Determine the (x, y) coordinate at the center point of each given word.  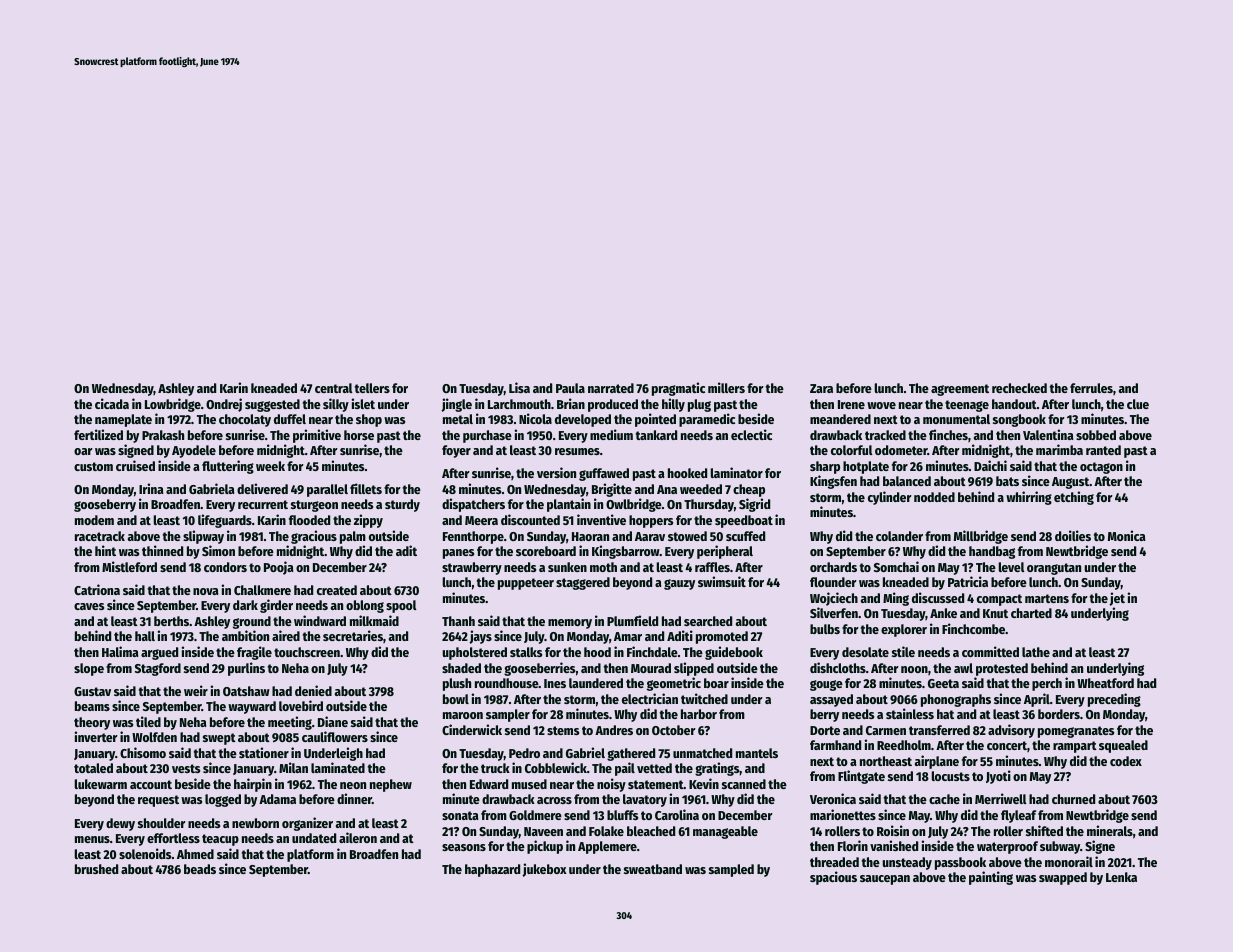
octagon (1101, 468)
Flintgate (861, 777)
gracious (314, 537)
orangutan (1054, 569)
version (556, 472)
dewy (120, 824)
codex (1126, 761)
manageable (725, 832)
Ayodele (194, 451)
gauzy (679, 584)
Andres (614, 730)
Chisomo (143, 752)
